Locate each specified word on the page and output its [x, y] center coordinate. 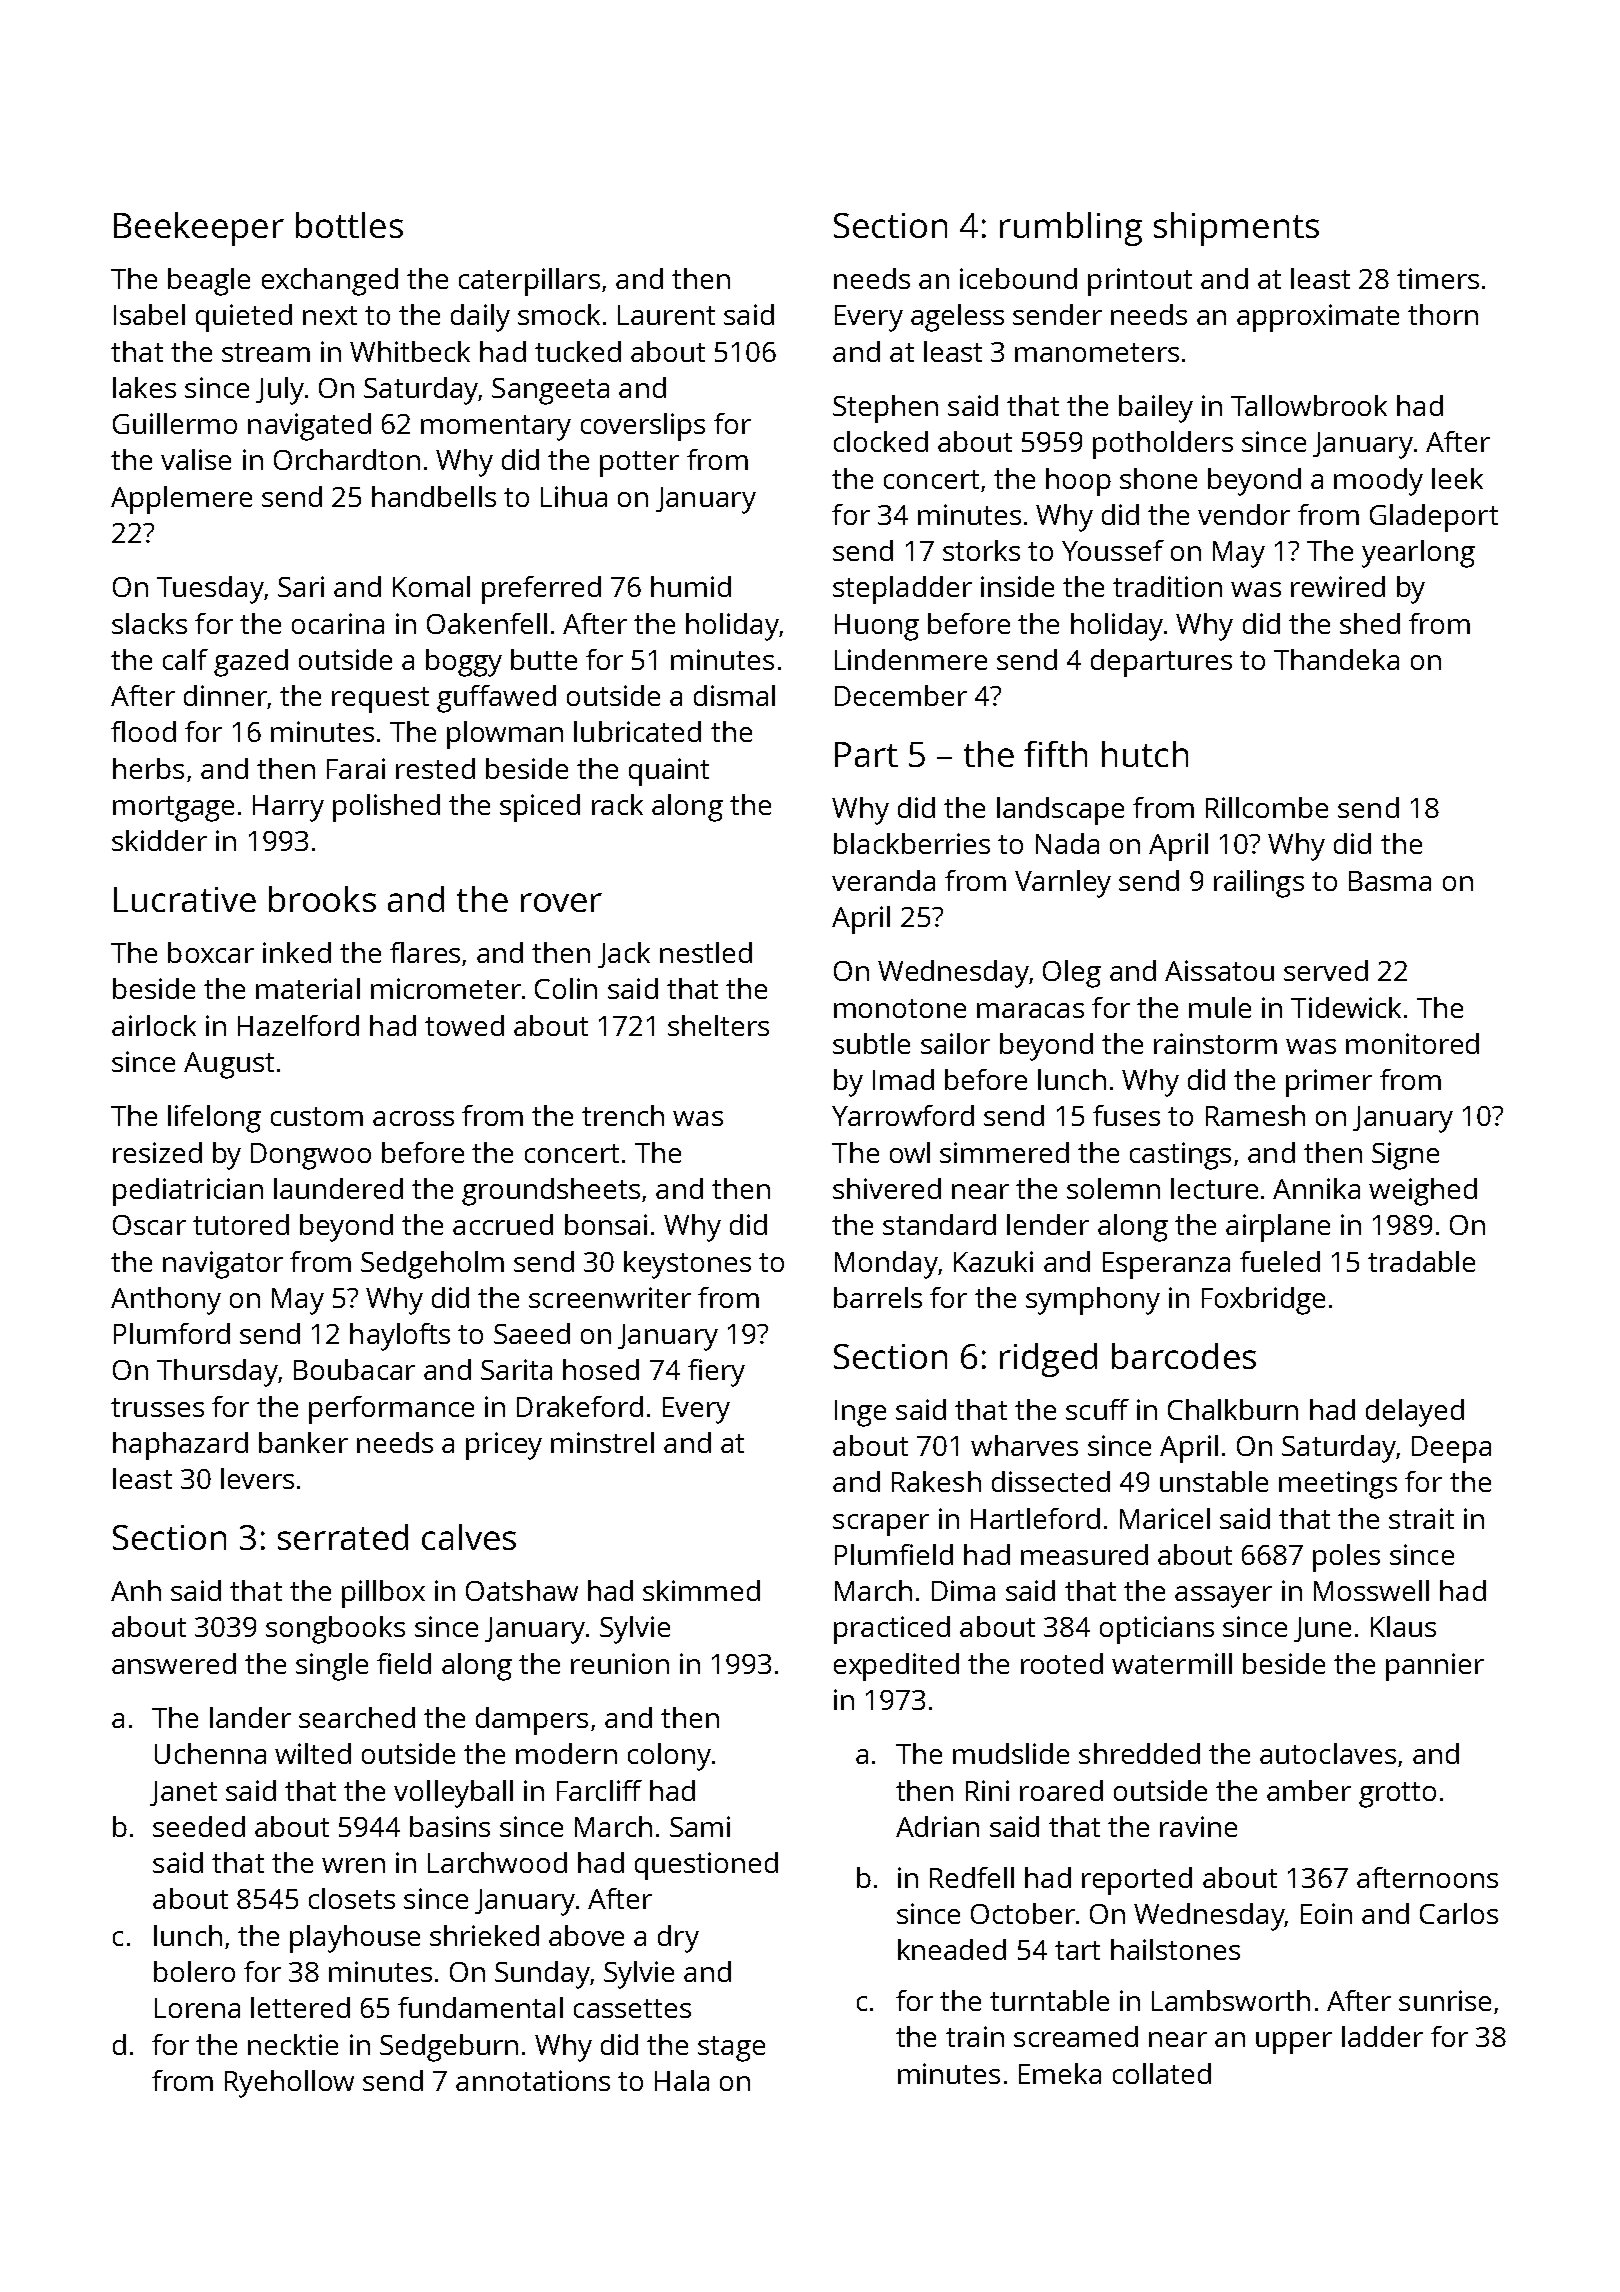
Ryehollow [289, 2084]
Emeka [1060, 2073]
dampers [532, 1721]
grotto [1397, 1795]
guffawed [496, 699]
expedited [896, 1667]
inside [1017, 586]
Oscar [149, 1225]
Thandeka [1336, 659]
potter [639, 464]
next [330, 315]
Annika [1316, 1188]
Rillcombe [1267, 807]
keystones [687, 1265]
